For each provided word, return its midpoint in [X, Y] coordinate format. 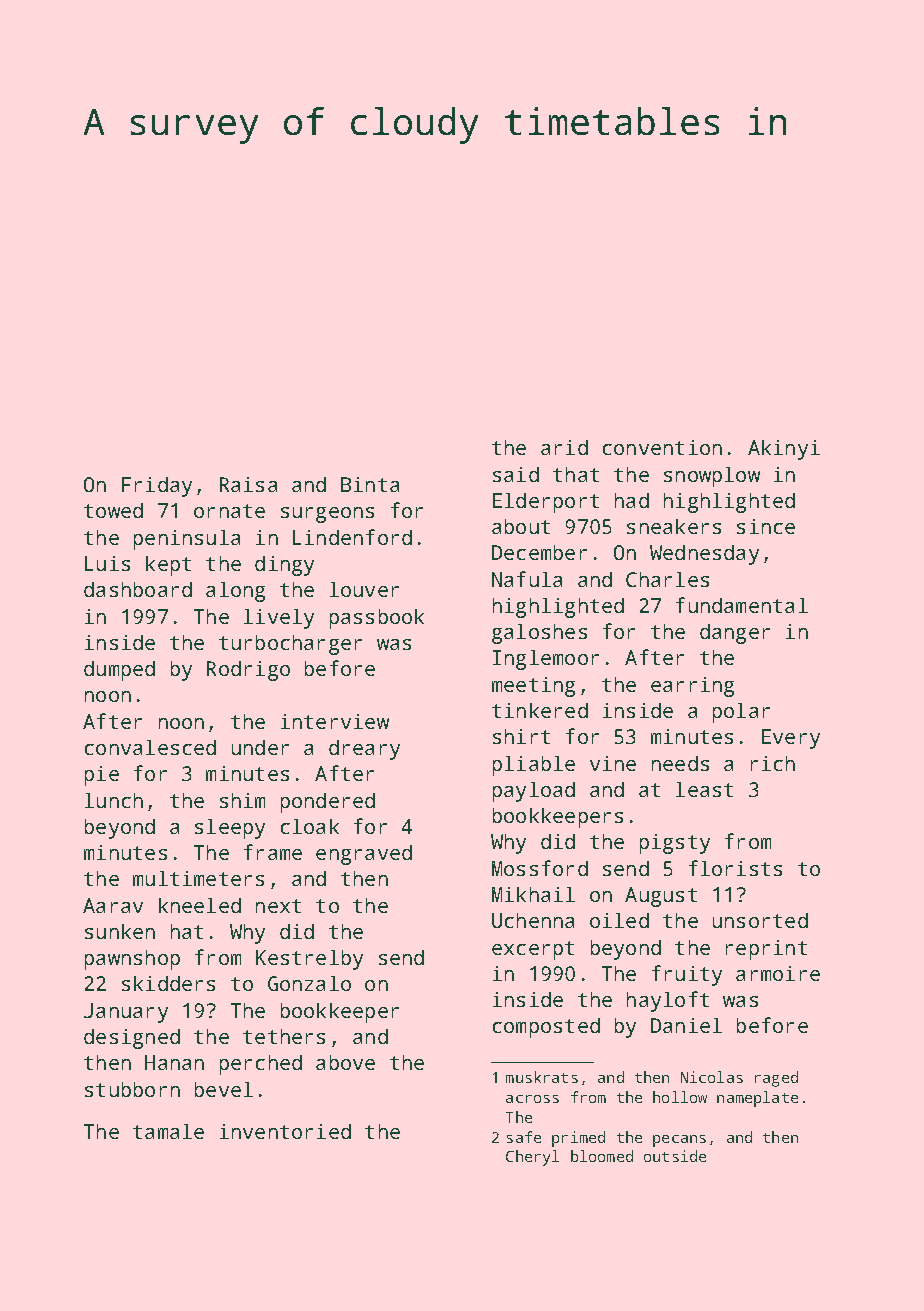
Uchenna [533, 920]
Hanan [174, 1062]
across [532, 1099]
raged [776, 1079]
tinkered [540, 710]
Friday [157, 487]
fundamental [742, 605]
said [516, 474]
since [766, 526]
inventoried [285, 1131]
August [661, 897]
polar [741, 713]
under [260, 747]
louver [364, 589]
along [235, 592]
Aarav [113, 905]
